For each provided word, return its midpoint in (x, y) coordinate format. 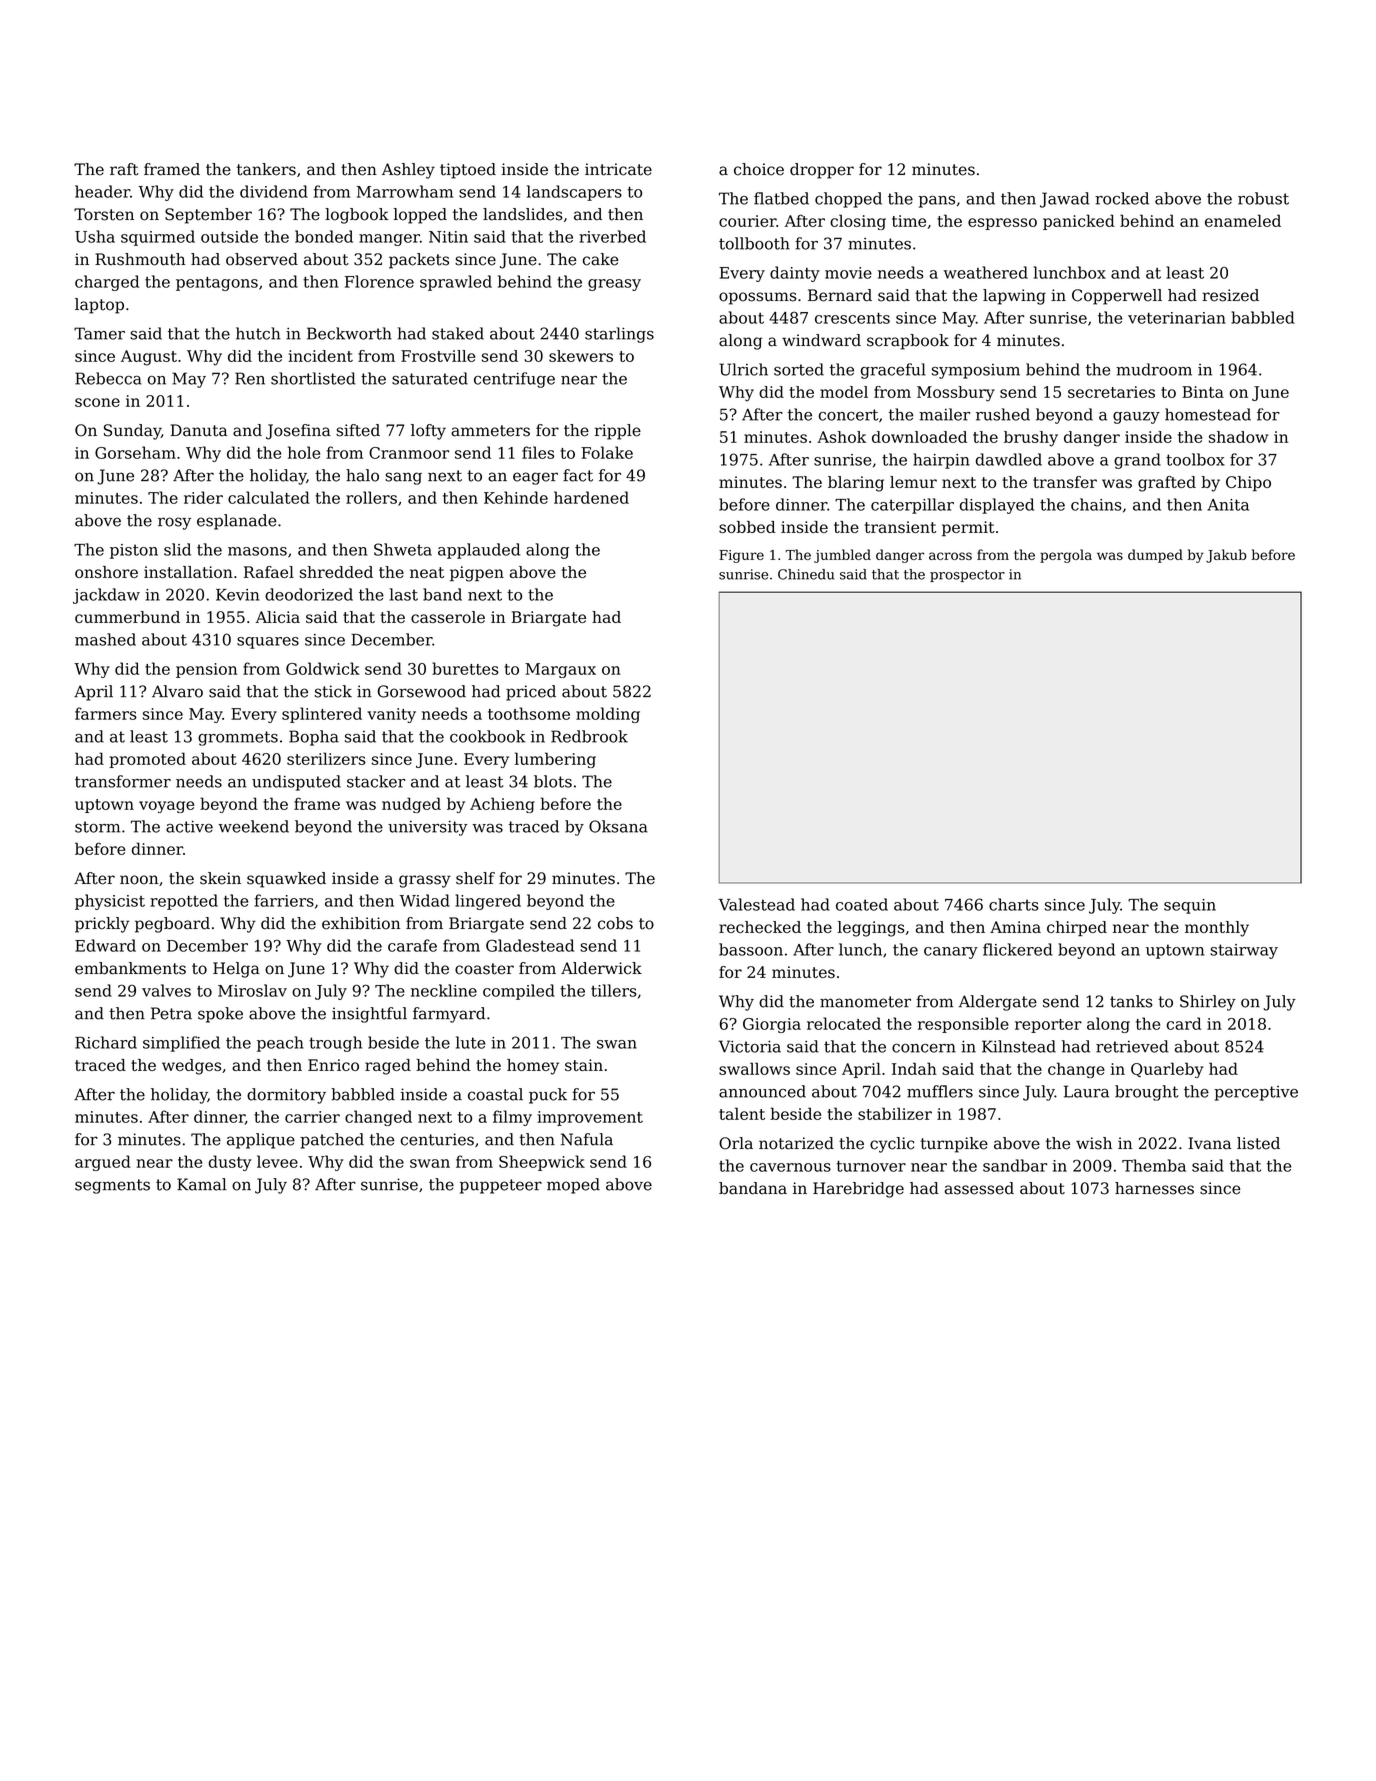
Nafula (587, 1139)
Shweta (403, 549)
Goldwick (323, 668)
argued (103, 1163)
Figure (741, 556)
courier (747, 221)
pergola (1066, 556)
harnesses (1154, 1188)
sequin (1190, 906)
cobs (615, 923)
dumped (1155, 556)
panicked (1079, 222)
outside (229, 236)
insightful (369, 1015)
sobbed (747, 527)
